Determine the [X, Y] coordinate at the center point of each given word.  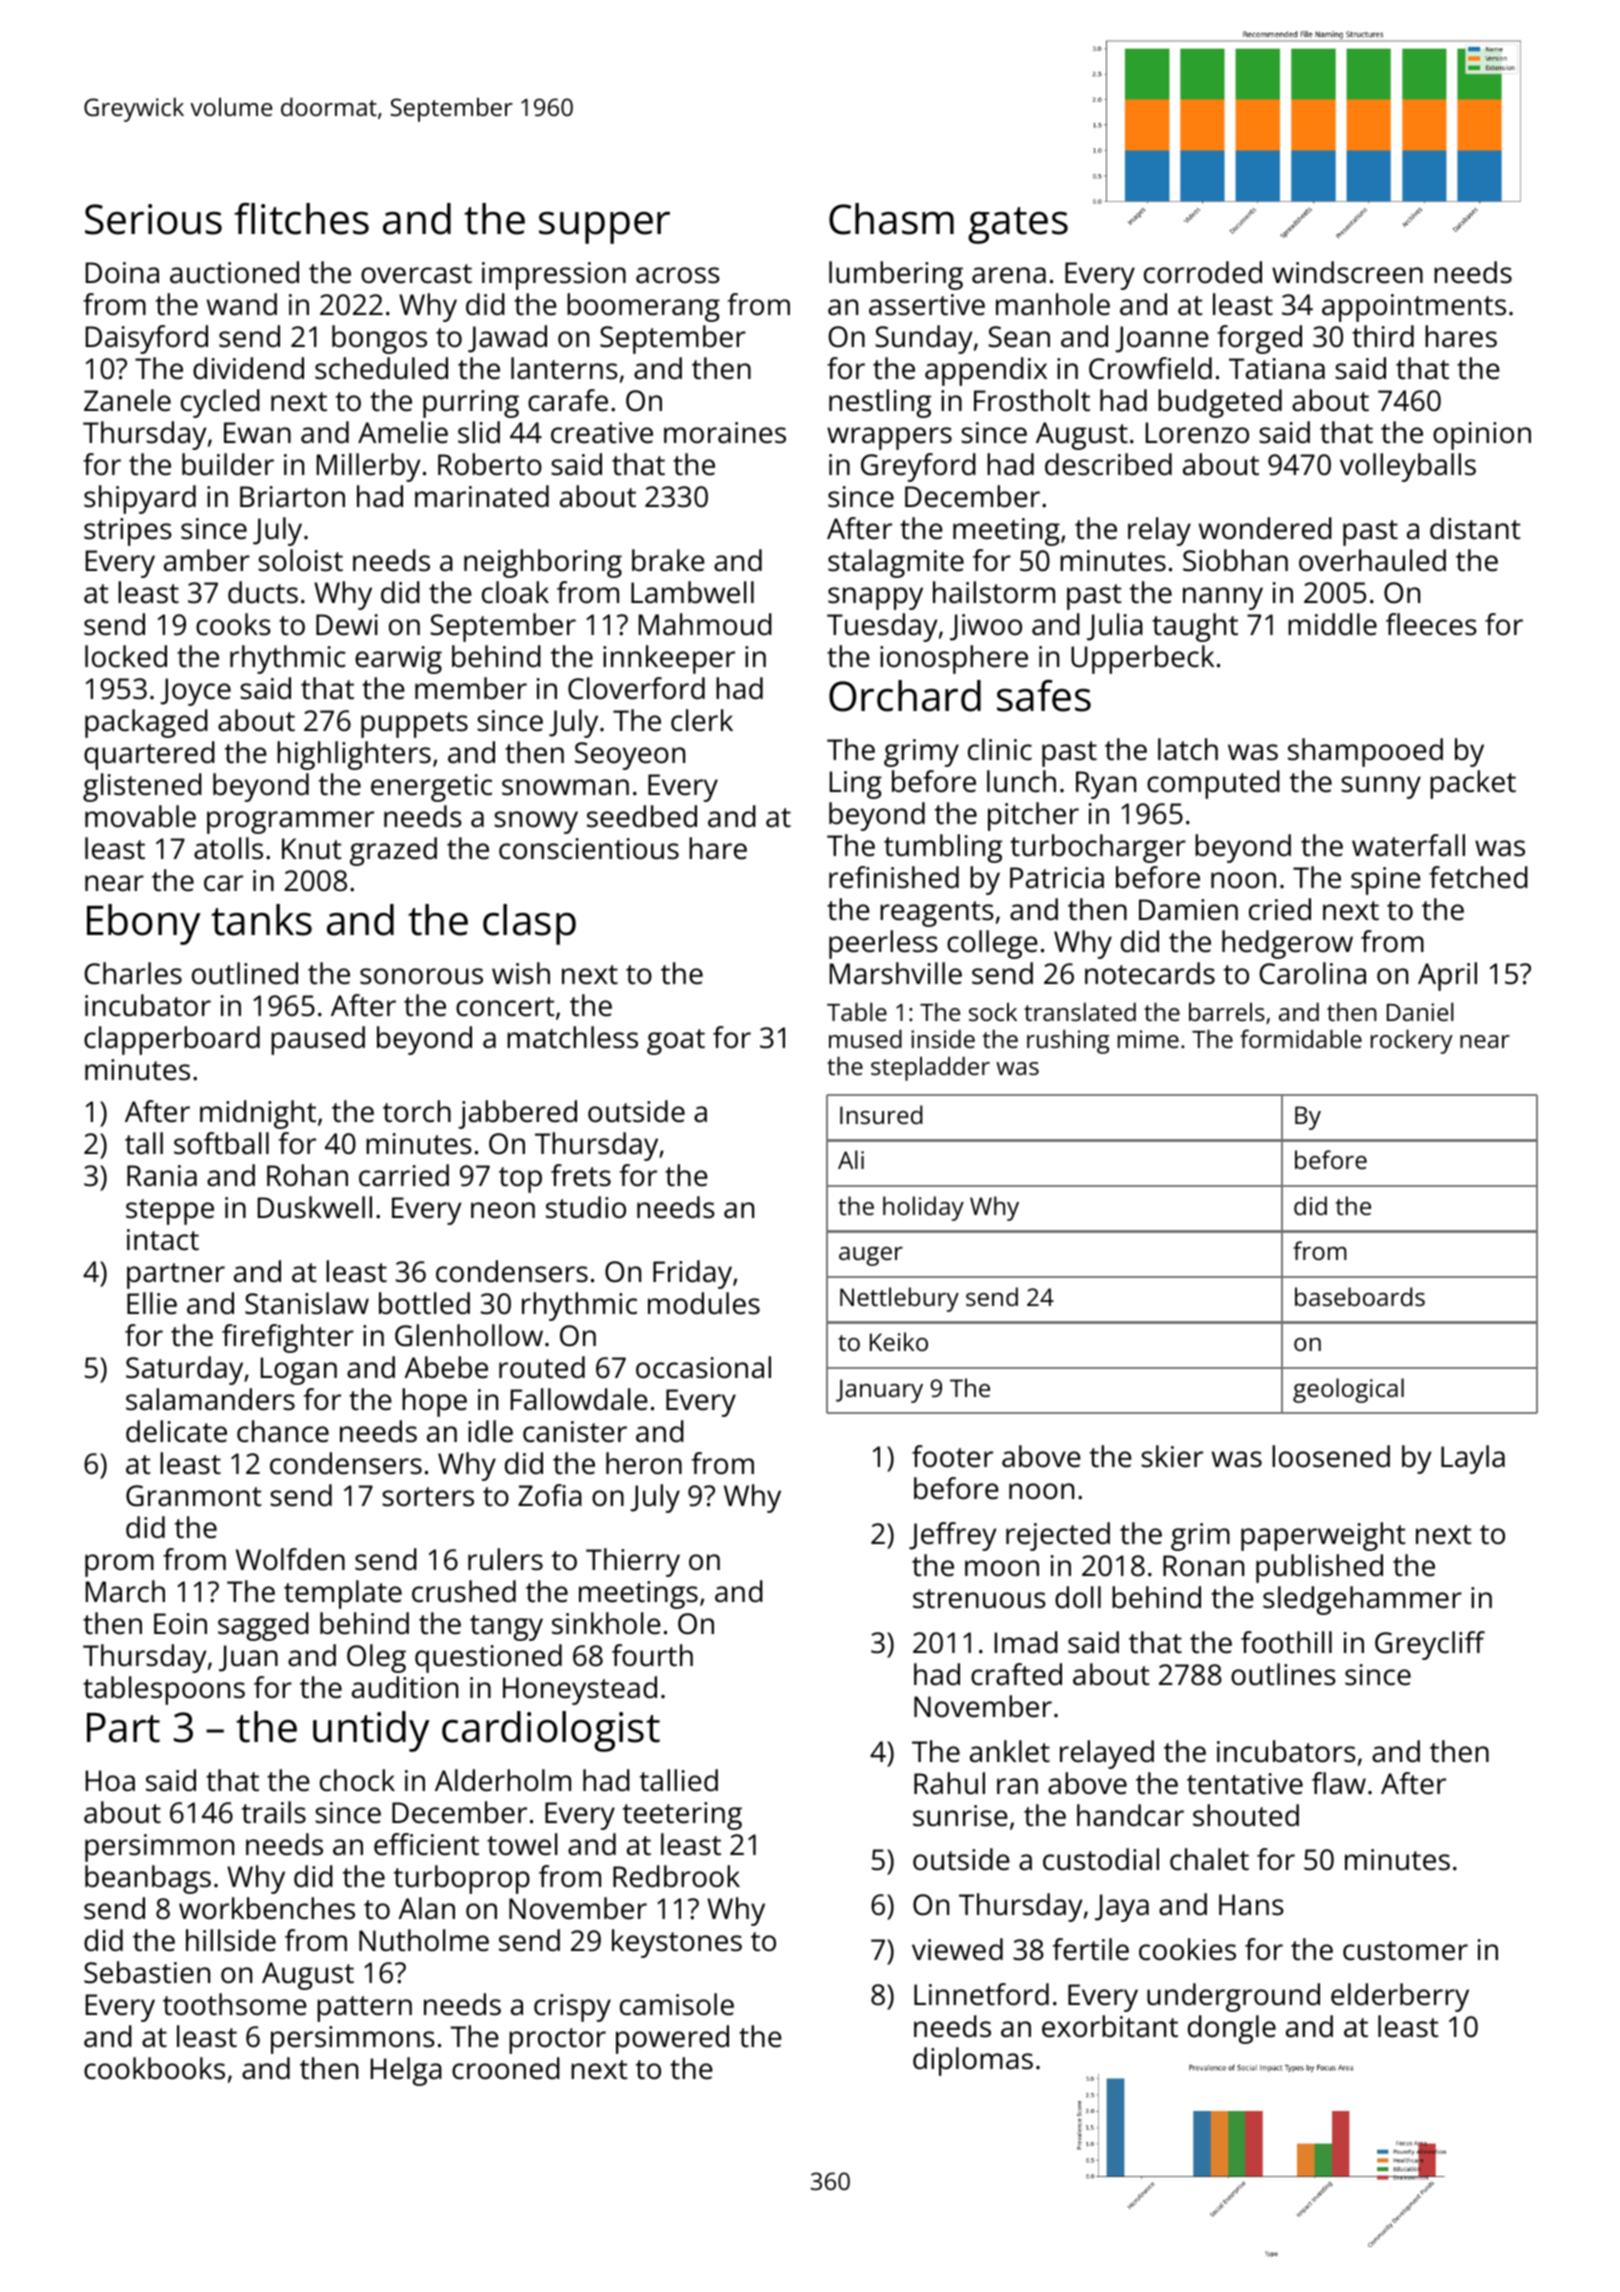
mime [1148, 1039]
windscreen [1347, 272]
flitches [301, 219]
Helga [406, 2071]
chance [283, 1431]
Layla [1473, 1459]
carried [404, 1175]
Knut [312, 849]
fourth [652, 1655]
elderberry [1400, 1997]
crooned [506, 2068]
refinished [894, 877]
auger [871, 1256]
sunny [1381, 787]
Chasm [891, 219]
